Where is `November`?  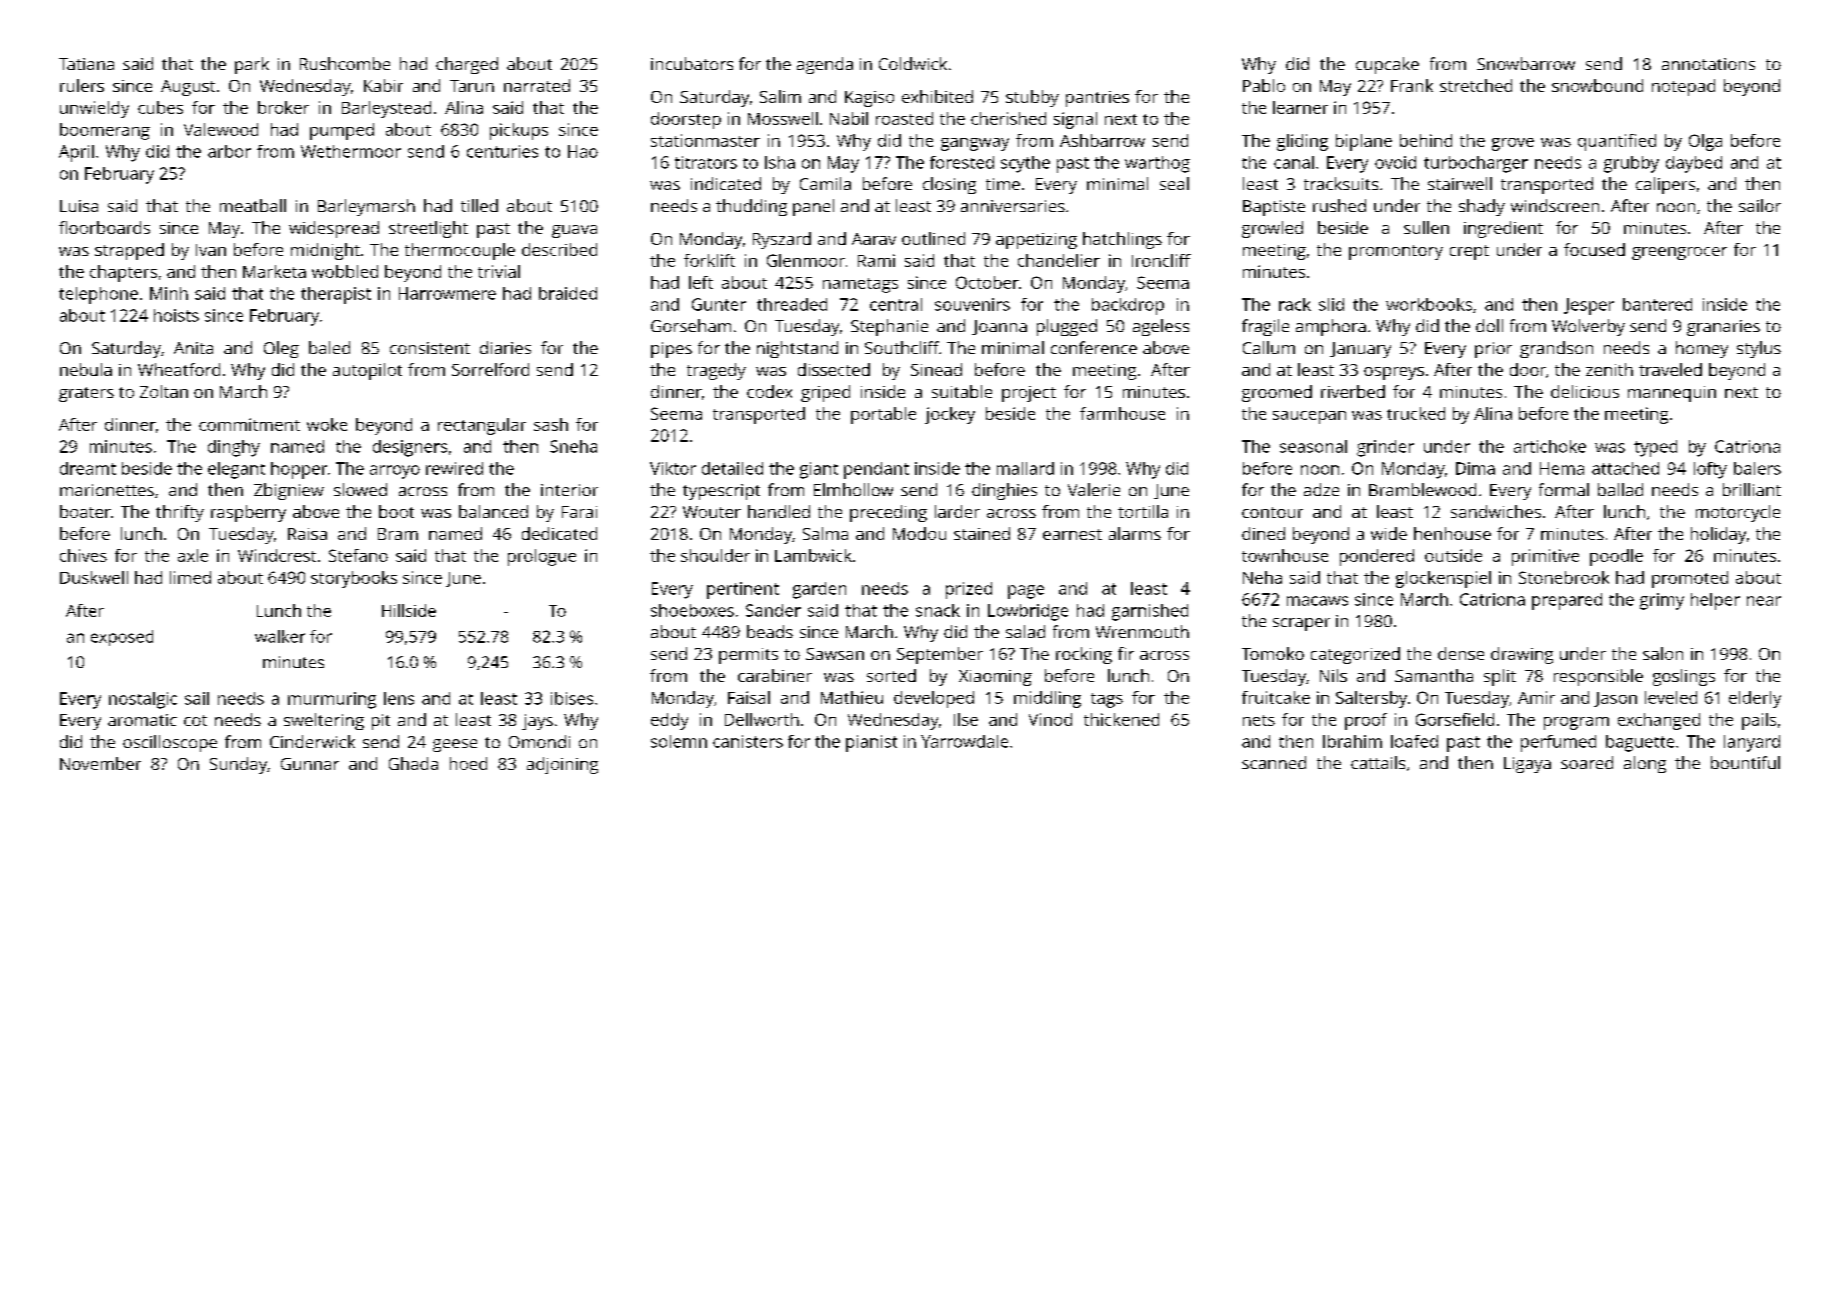 November is located at coordinates (100, 763).
